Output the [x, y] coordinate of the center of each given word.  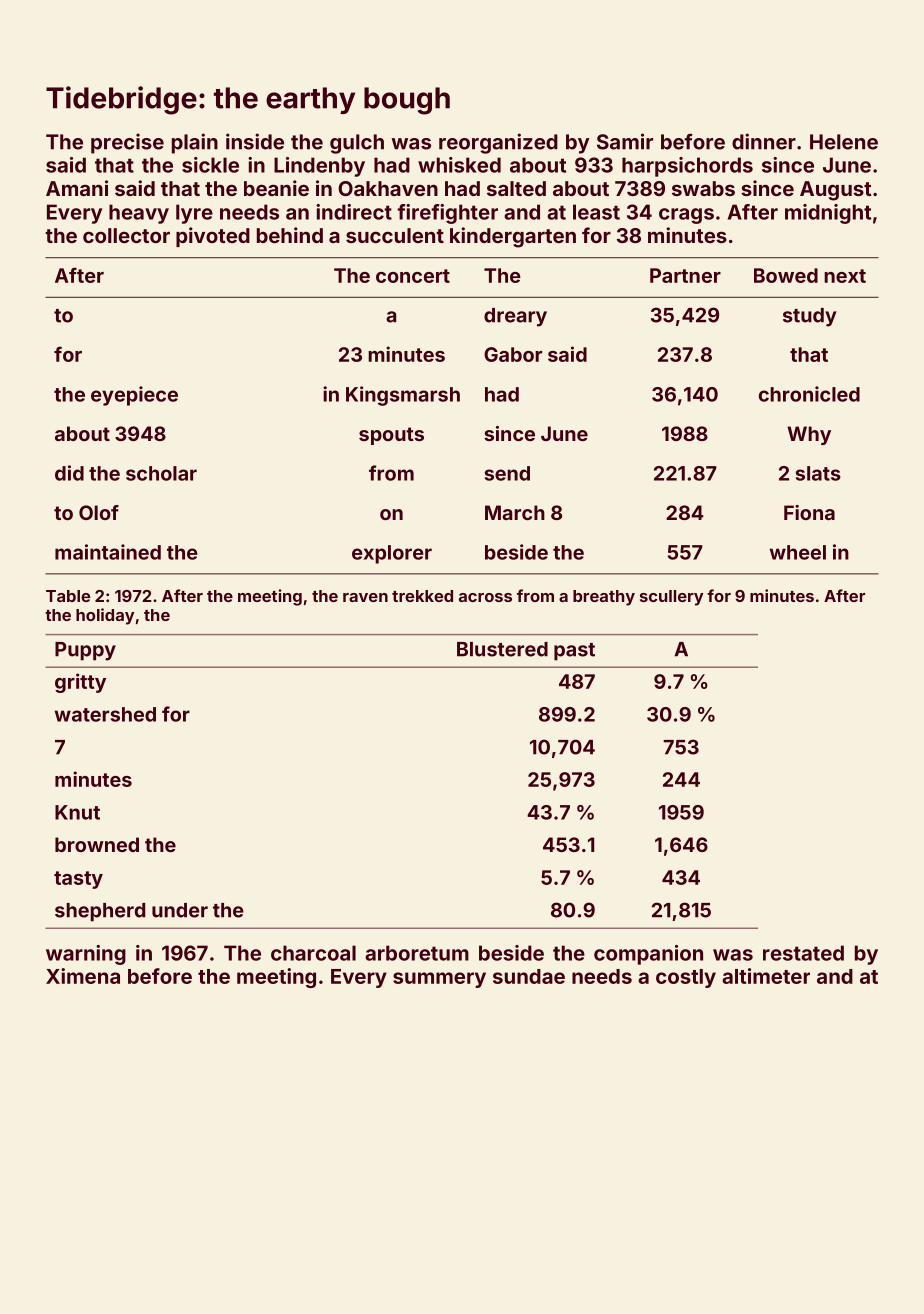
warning [86, 955]
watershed [105, 714]
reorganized [498, 143]
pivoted [213, 237]
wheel [798, 552]
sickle [210, 165]
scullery [671, 598]
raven [365, 597]
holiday [105, 616]
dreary [515, 317]
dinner [764, 141]
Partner [685, 275]
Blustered [502, 649]
